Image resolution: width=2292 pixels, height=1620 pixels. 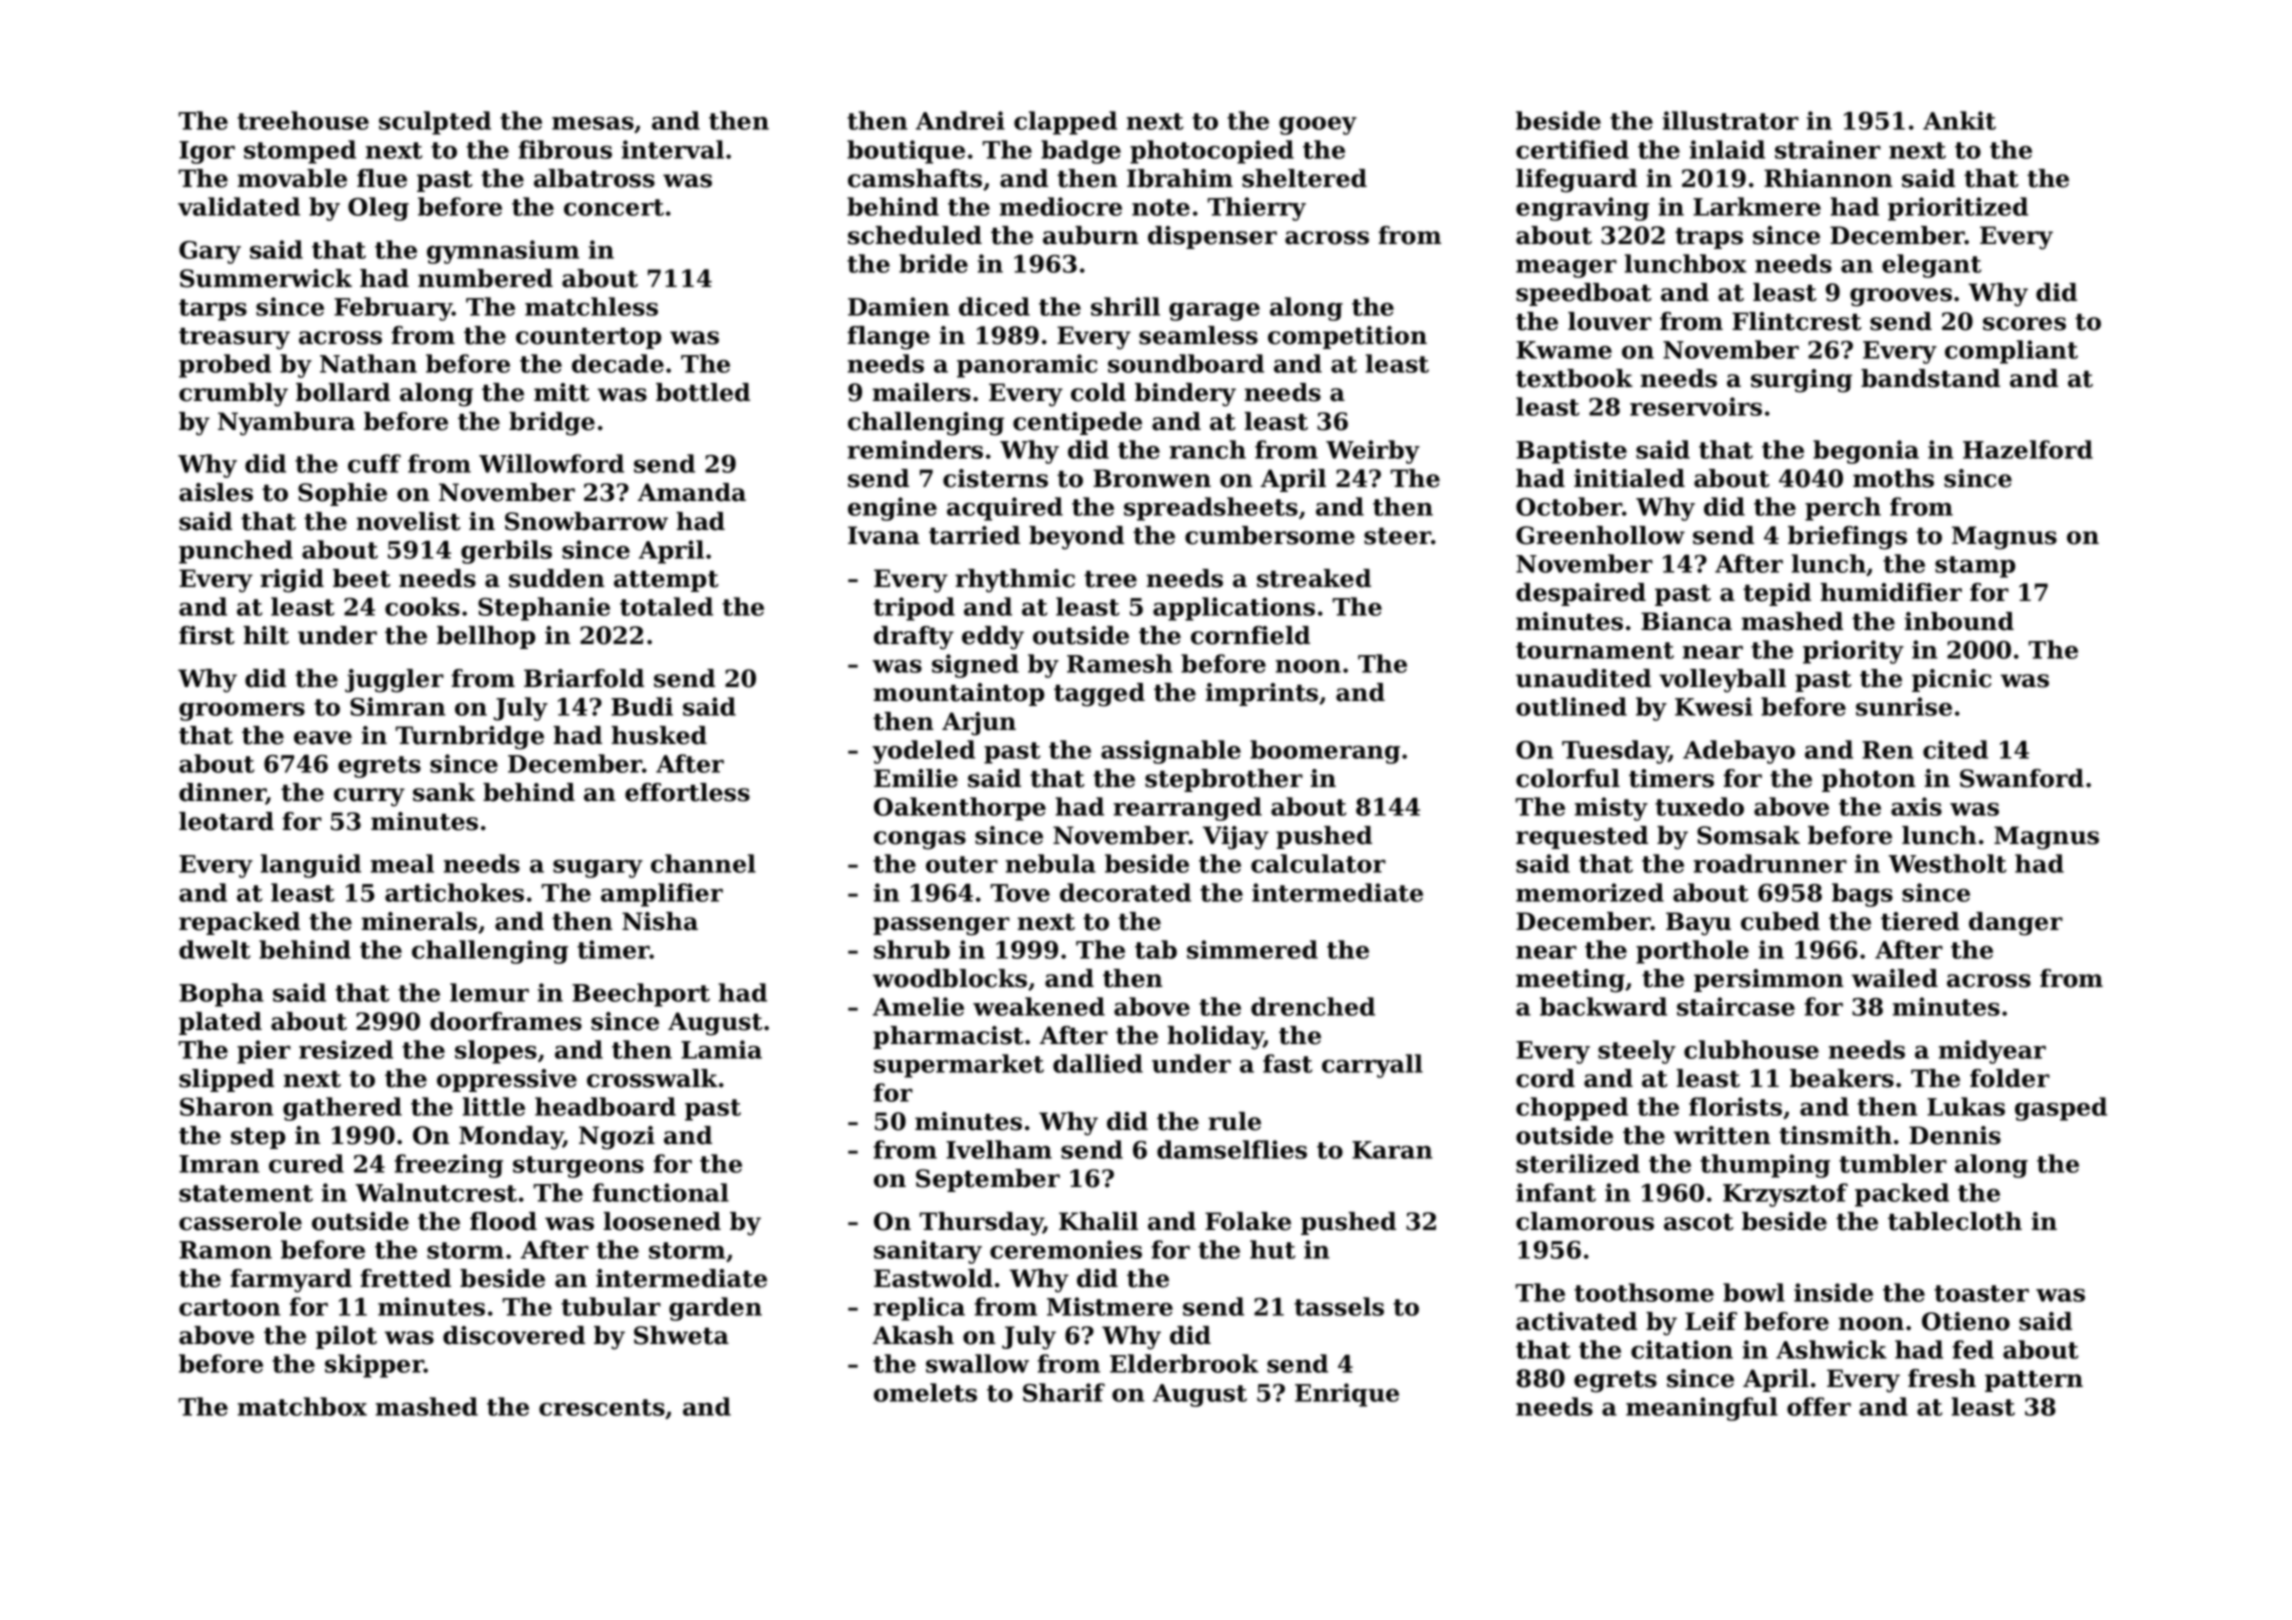 I want to click on Briarfold, so click(x=584, y=678).
